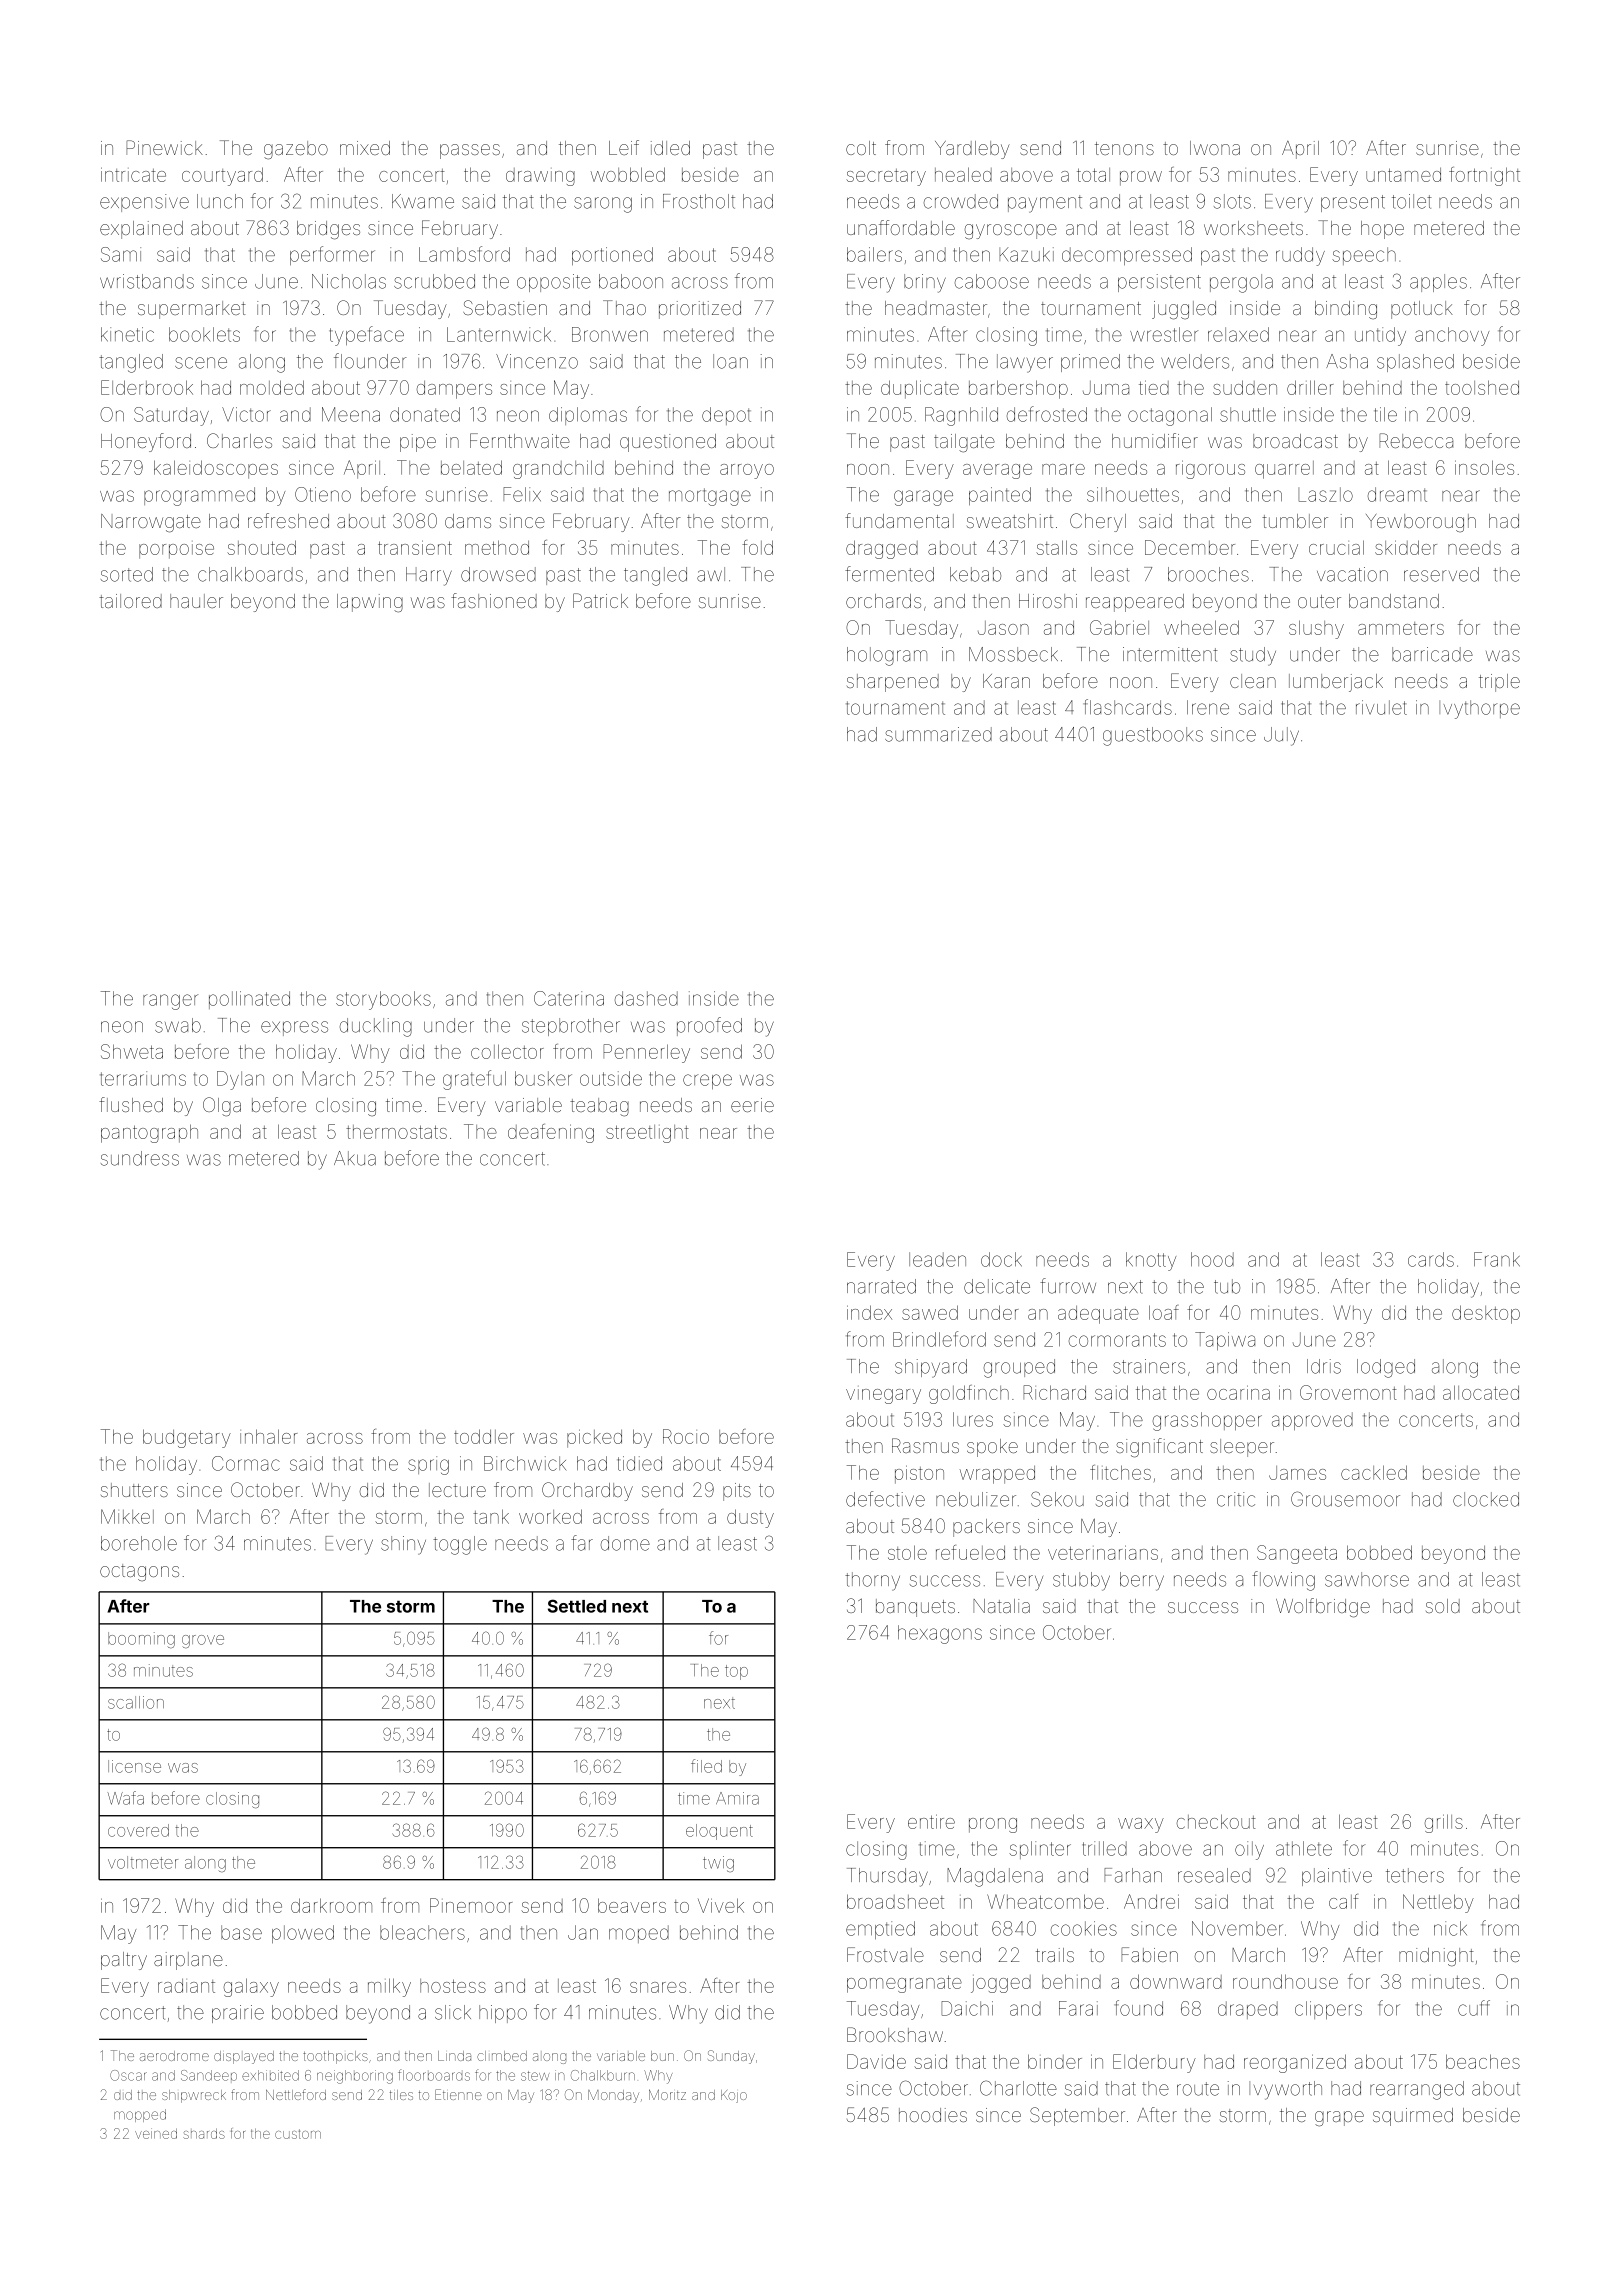 This document has height=2292, width=1620. What do you see at coordinates (383, 1000) in the document?
I see `storybooks` at bounding box center [383, 1000].
